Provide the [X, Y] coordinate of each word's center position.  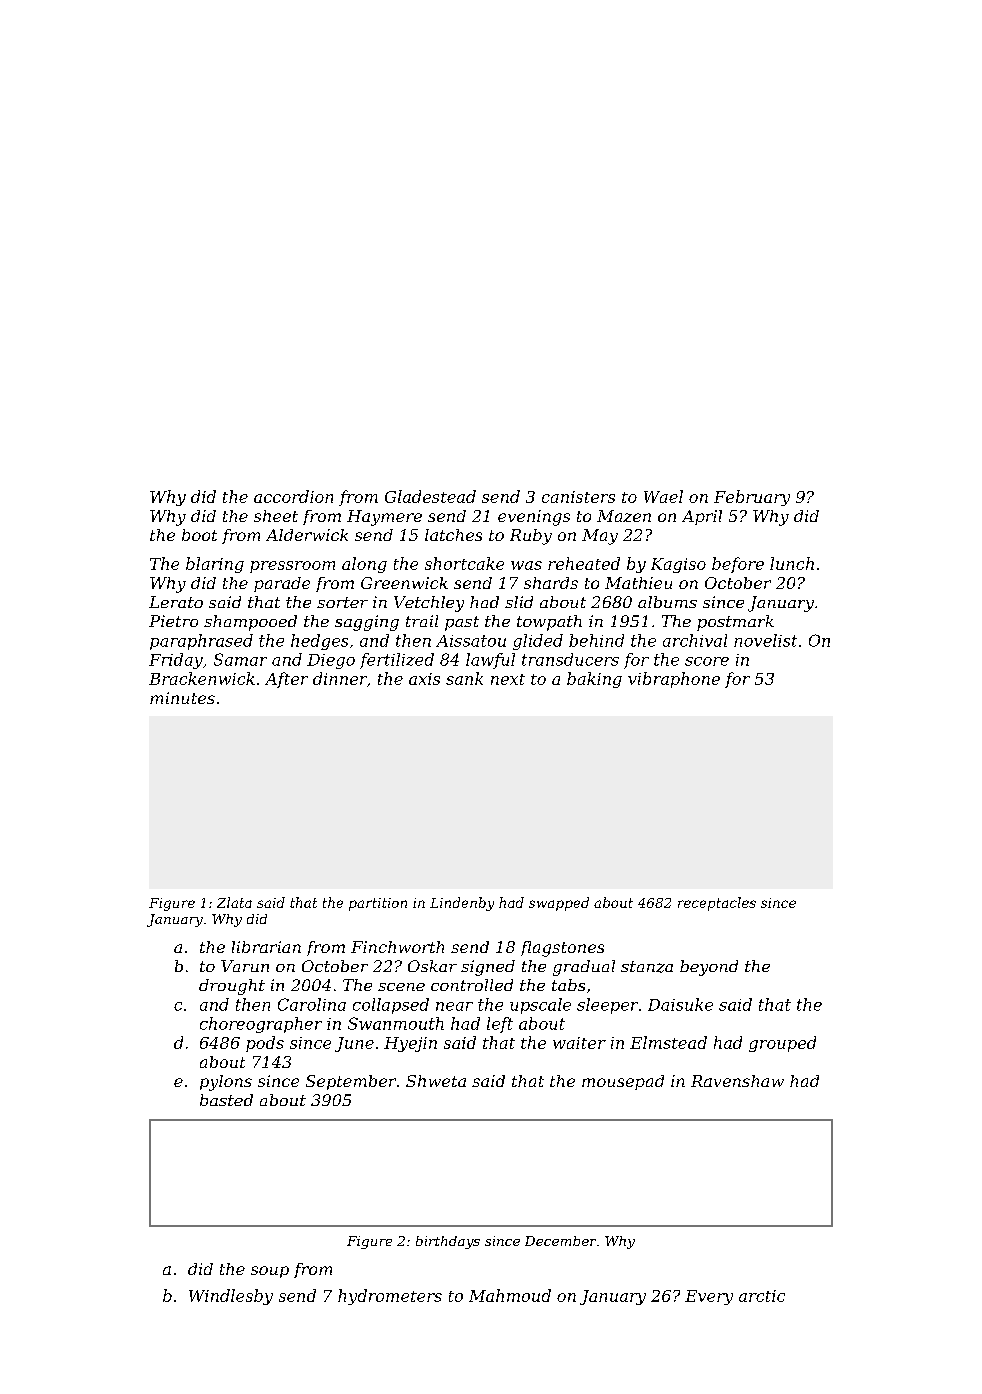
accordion [293, 496]
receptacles [717, 904]
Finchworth [397, 947]
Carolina [312, 1004]
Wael [663, 496]
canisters [578, 497]
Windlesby [231, 1297]
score [707, 661]
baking [594, 680]
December [560, 1241]
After [286, 680]
